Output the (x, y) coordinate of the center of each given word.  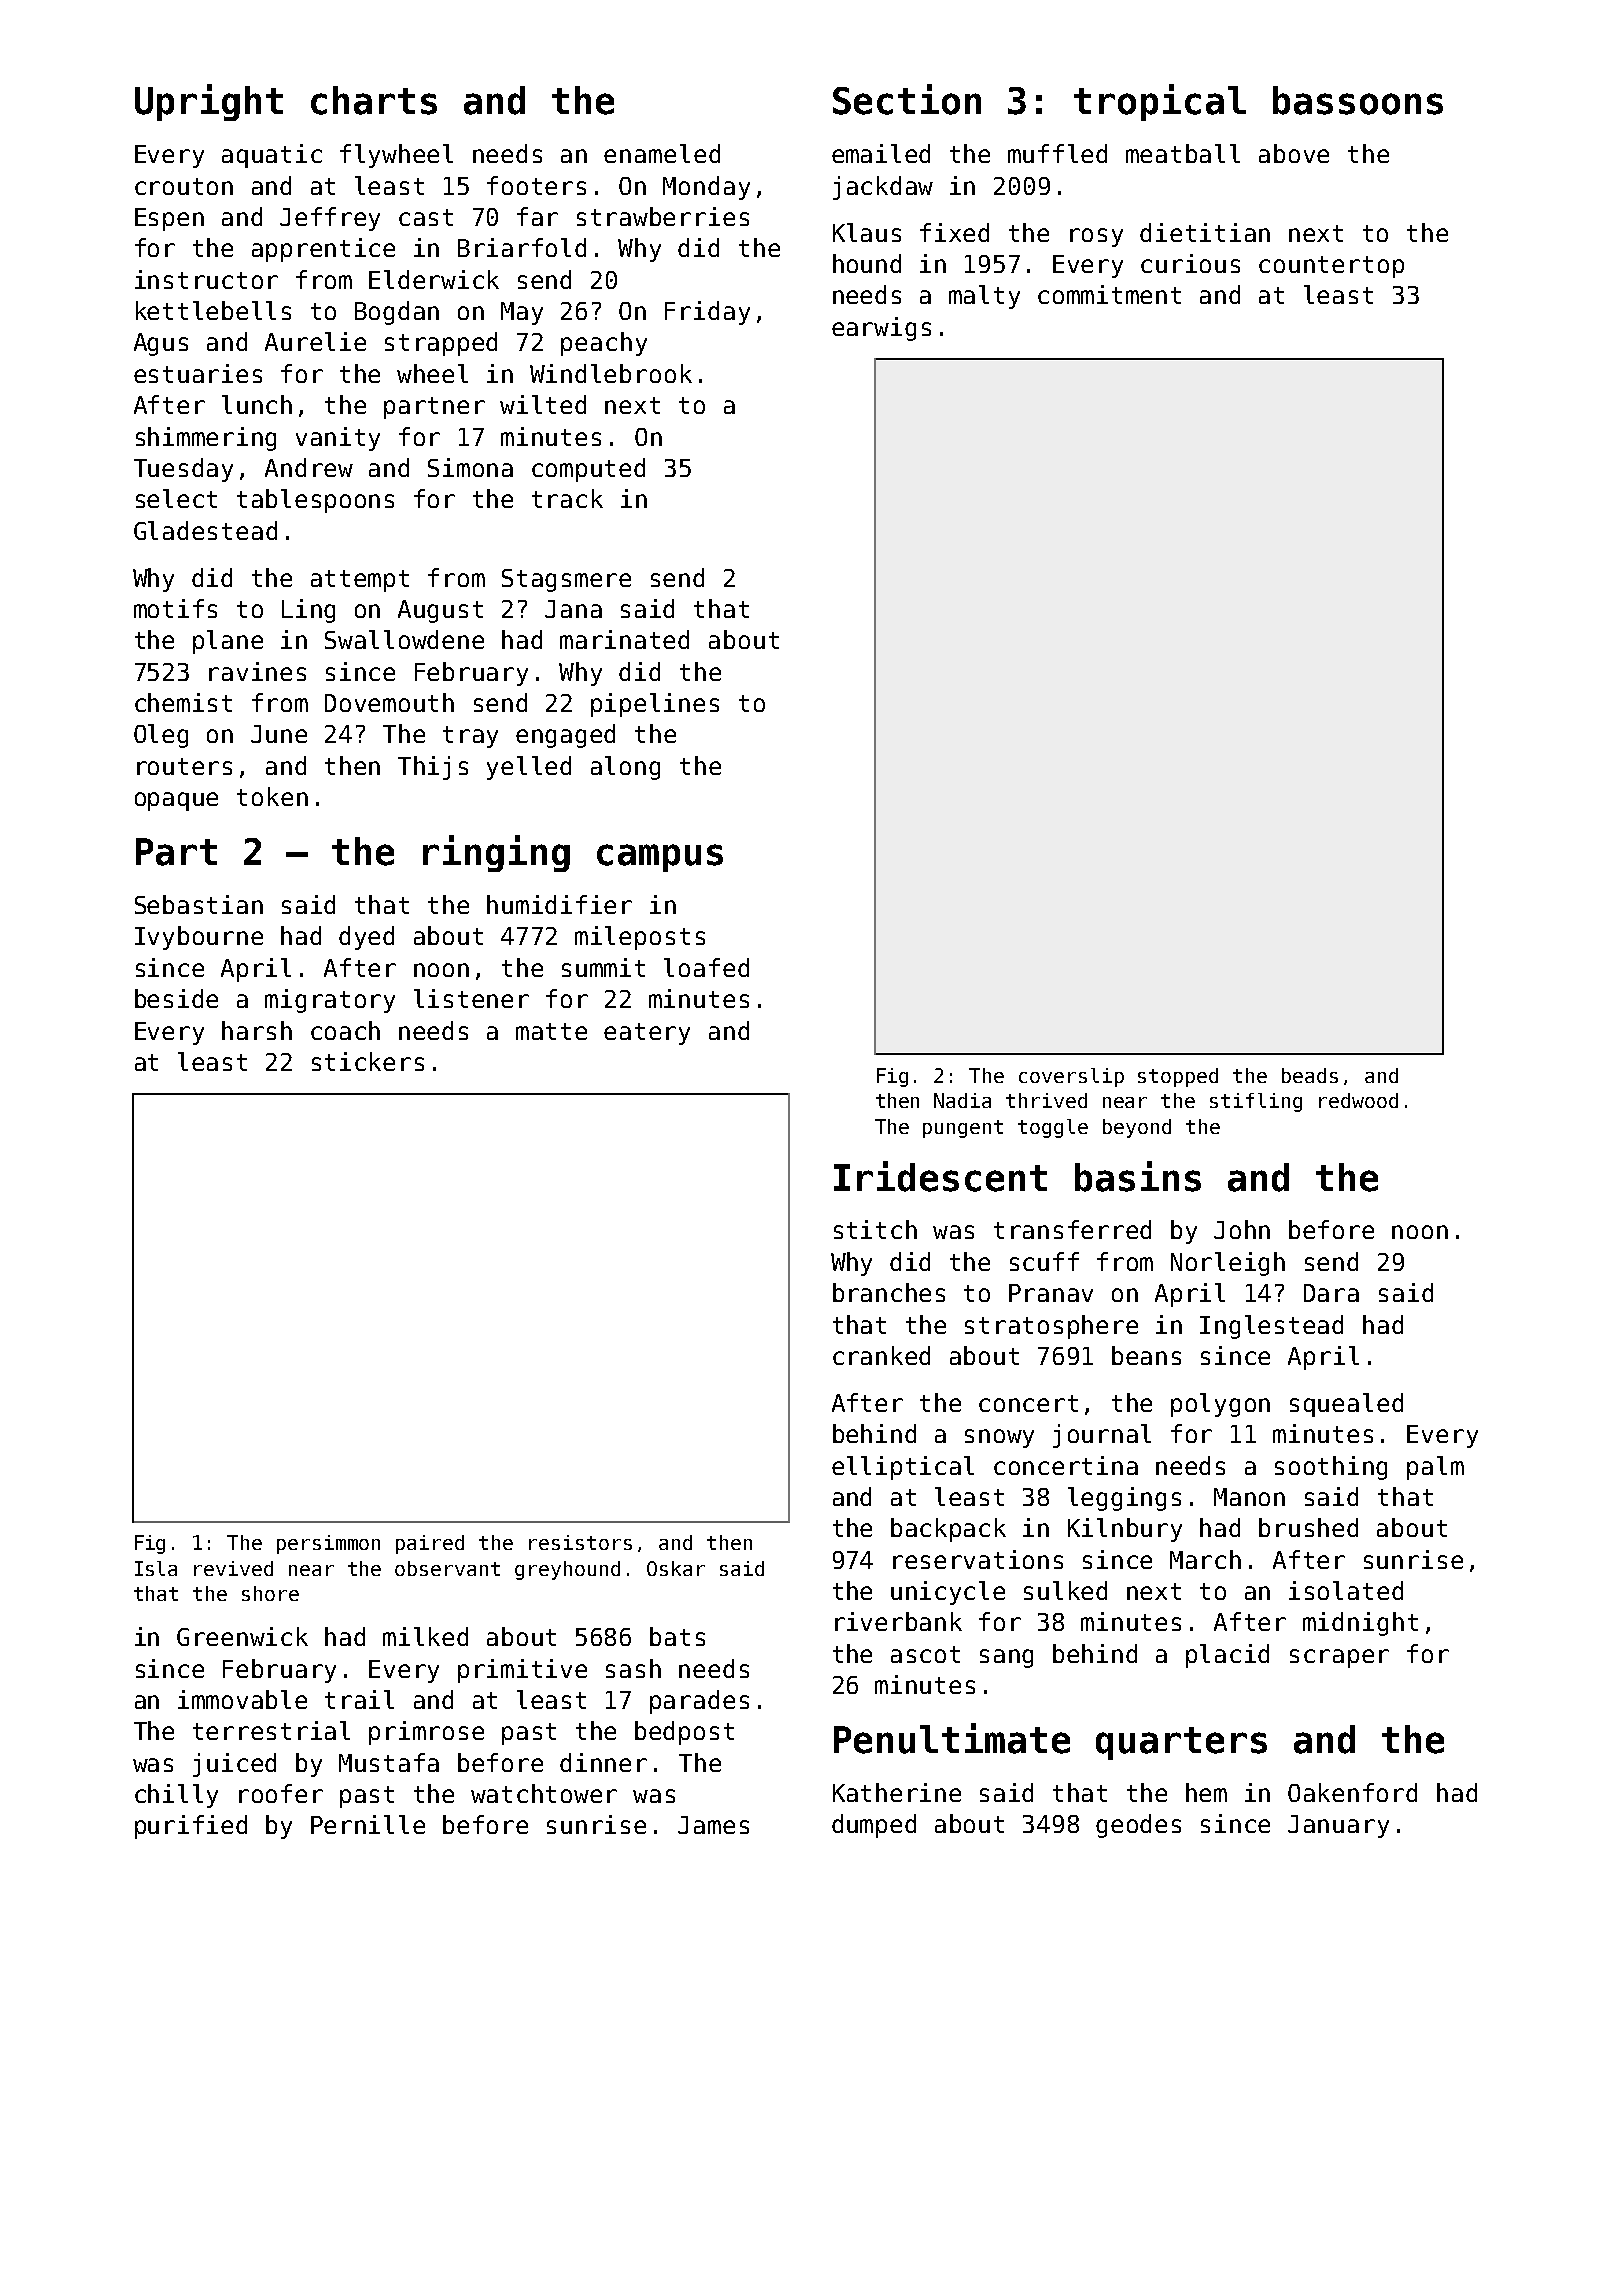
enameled (662, 153)
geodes (1138, 1826)
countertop (1331, 267)
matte (551, 1031)
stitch (875, 1229)
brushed (1308, 1527)
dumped (874, 1826)
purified (191, 1827)
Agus (161, 344)
